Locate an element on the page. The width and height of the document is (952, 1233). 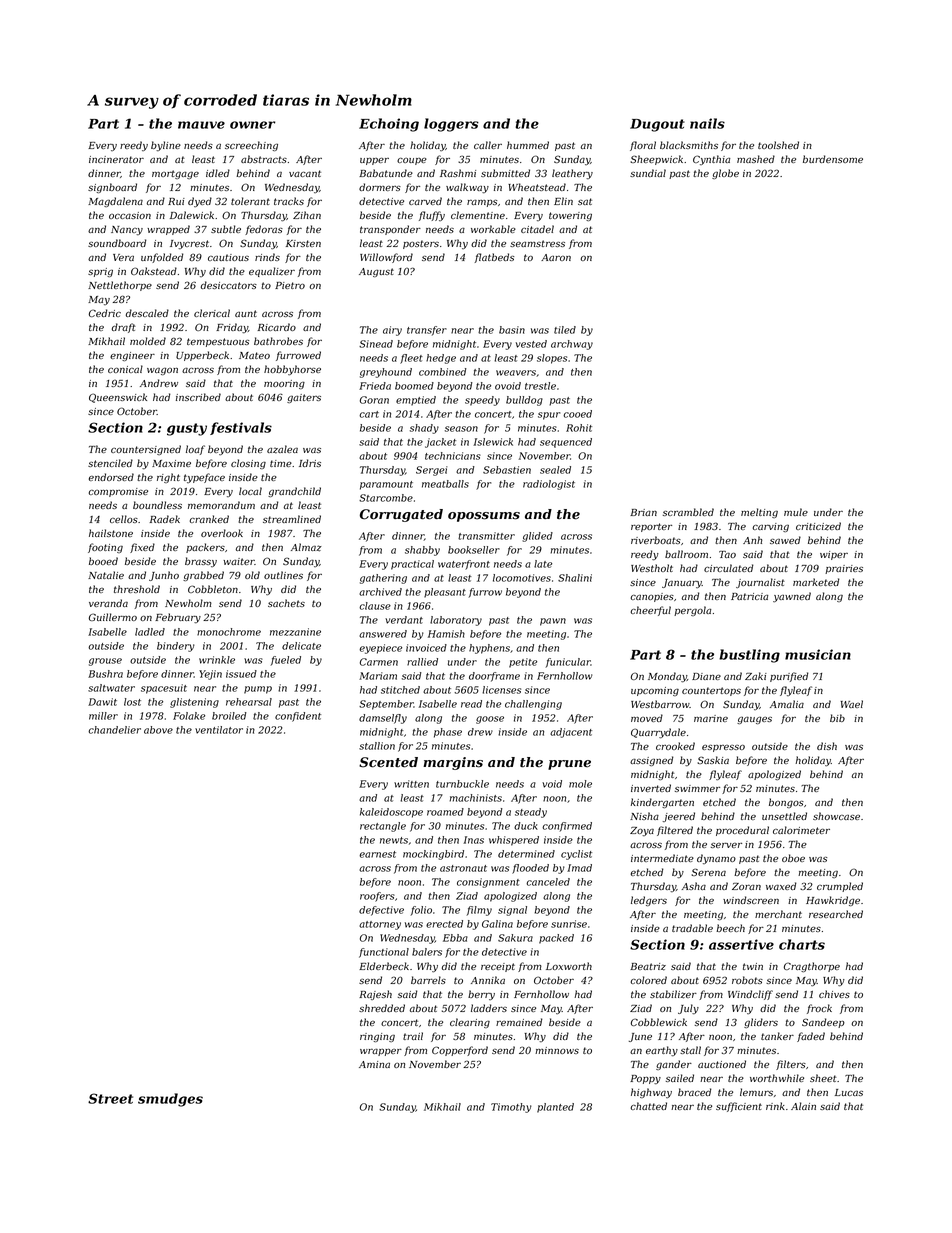
gauges is located at coordinates (754, 720).
